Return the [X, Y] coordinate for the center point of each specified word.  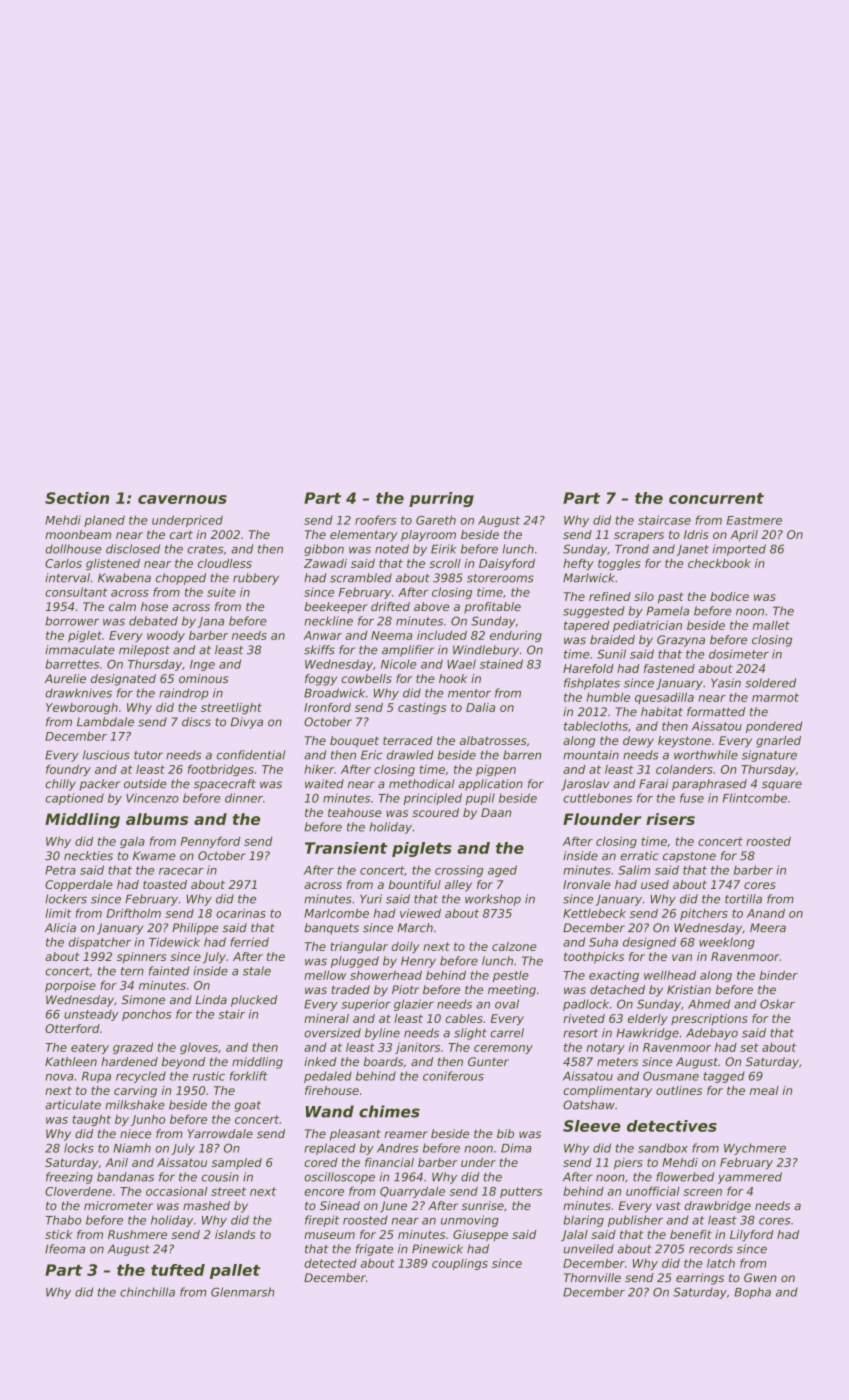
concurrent [716, 498]
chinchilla [147, 1292]
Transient [346, 848]
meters [617, 1062]
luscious [106, 755]
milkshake [135, 1105]
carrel [507, 1033]
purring [441, 499]
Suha [603, 942]
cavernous [182, 499]
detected [330, 1263]
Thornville [592, 1277]
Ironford [327, 707]
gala [132, 842]
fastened [669, 668]
